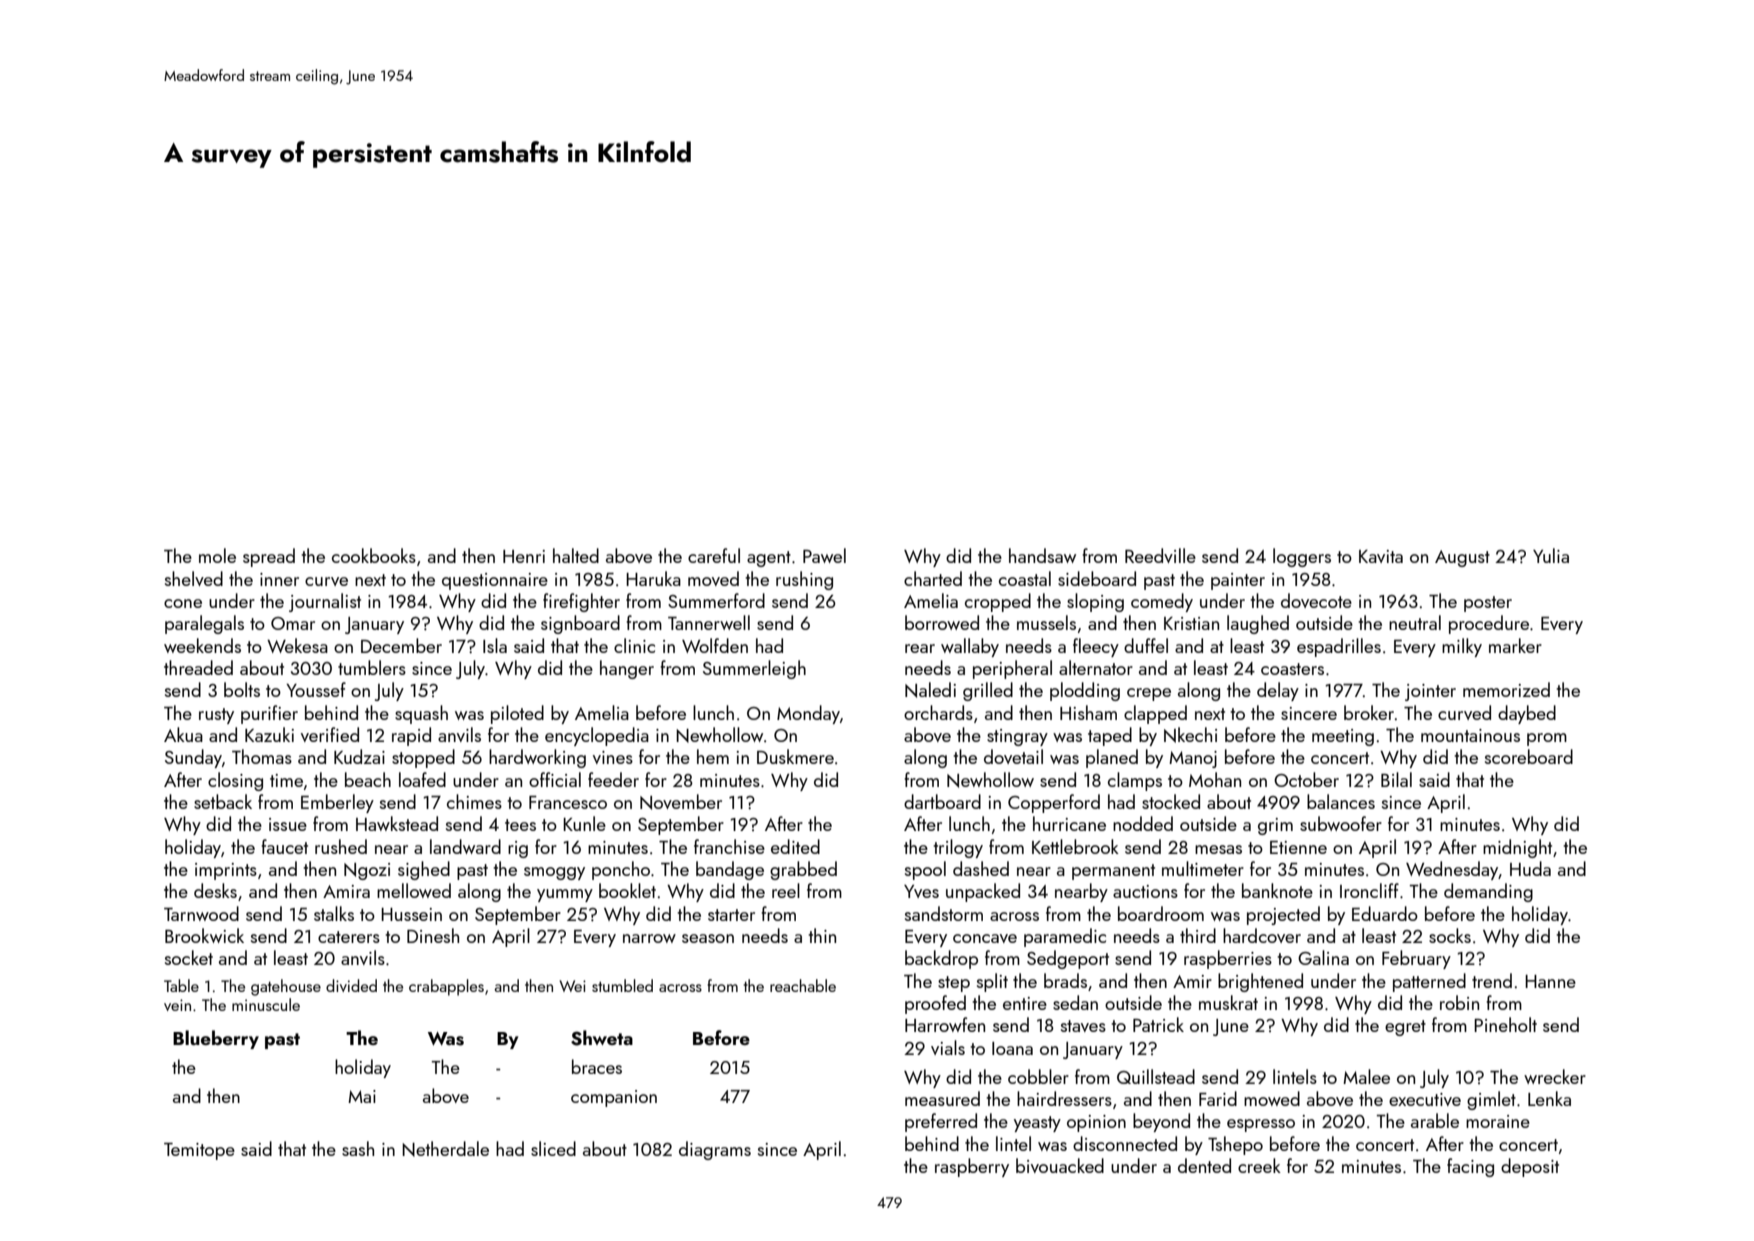 The image size is (1754, 1241). What do you see at coordinates (708, 938) in the screenshot?
I see `season` at bounding box center [708, 938].
